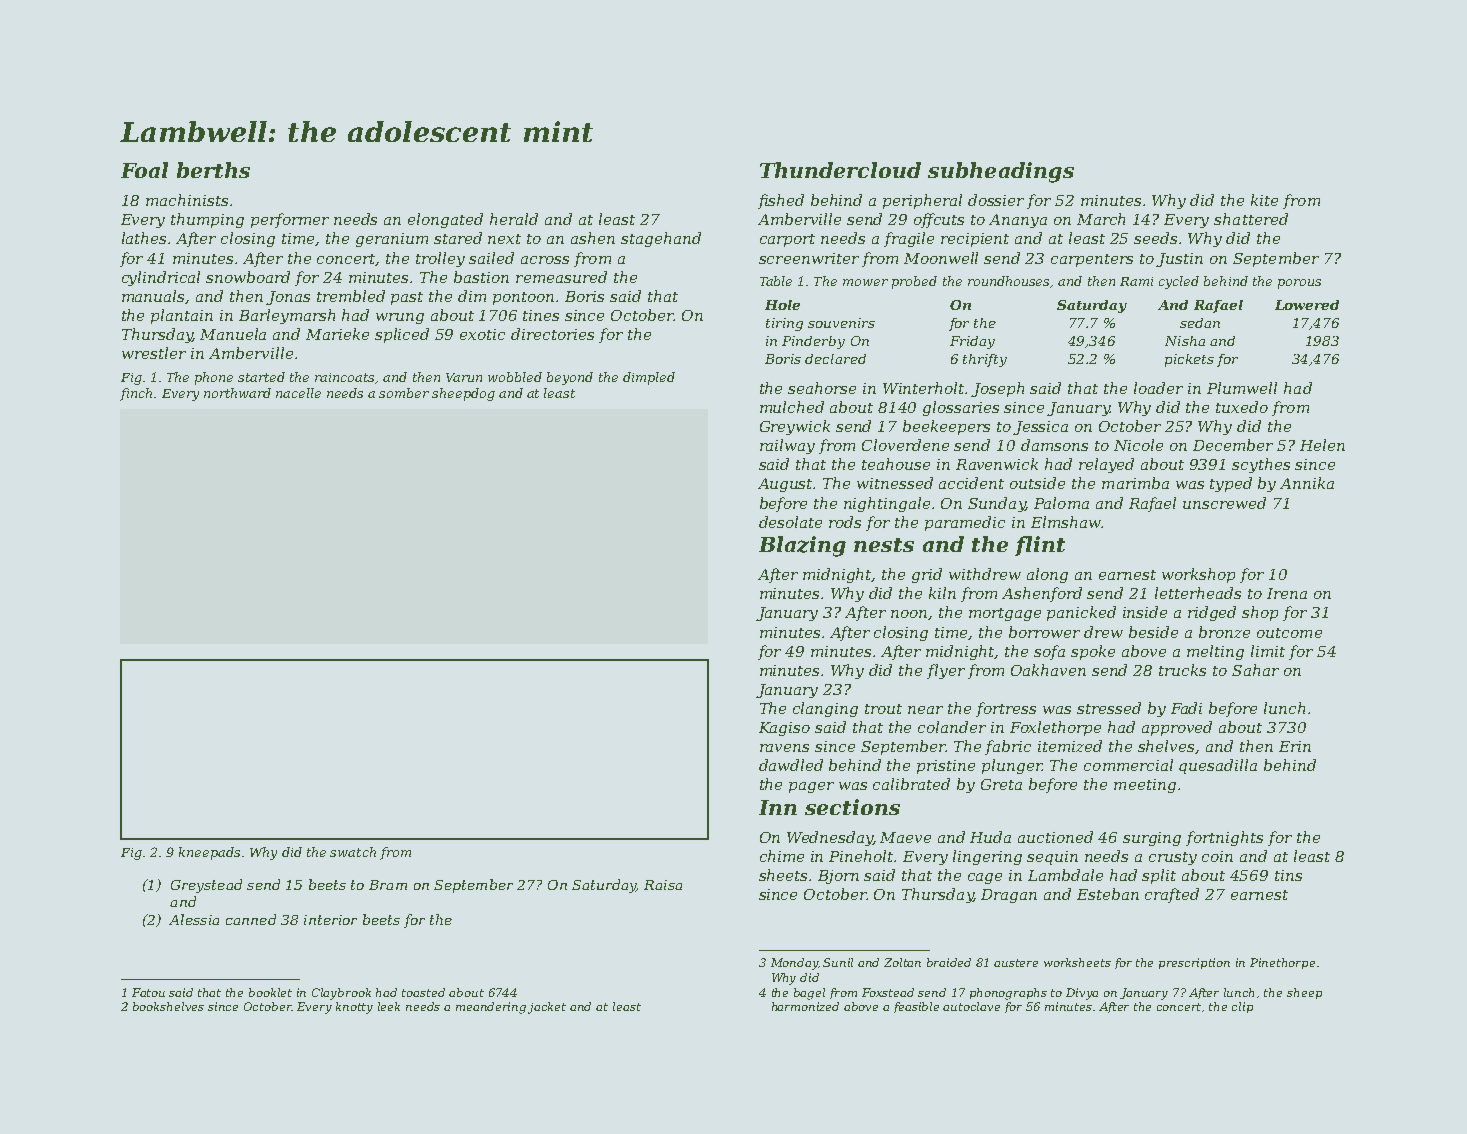 This document has width=1467, height=1134. I want to click on unscrewed, so click(1224, 503).
